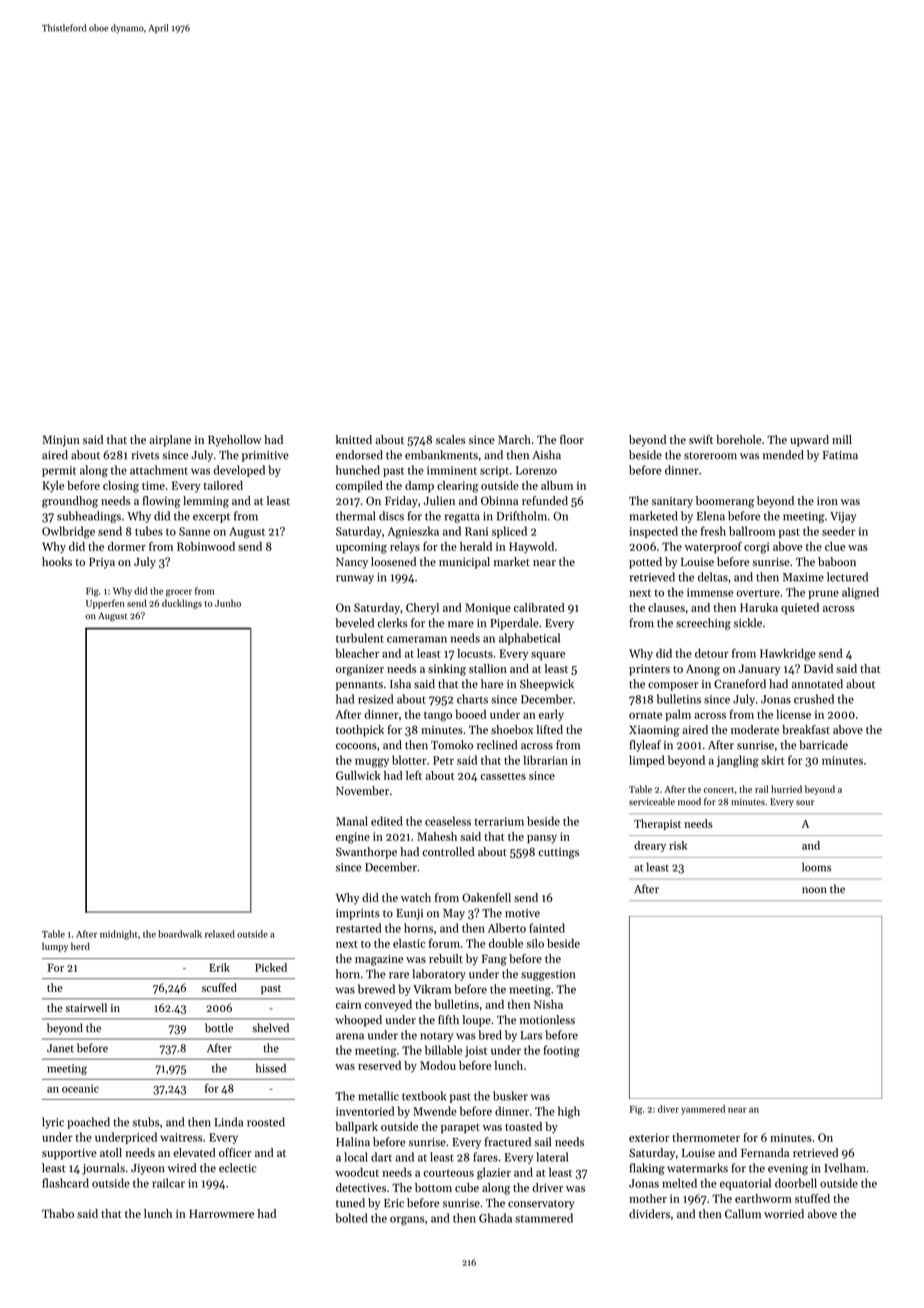 The height and width of the page is (1308, 924). I want to click on pansy, so click(542, 839).
